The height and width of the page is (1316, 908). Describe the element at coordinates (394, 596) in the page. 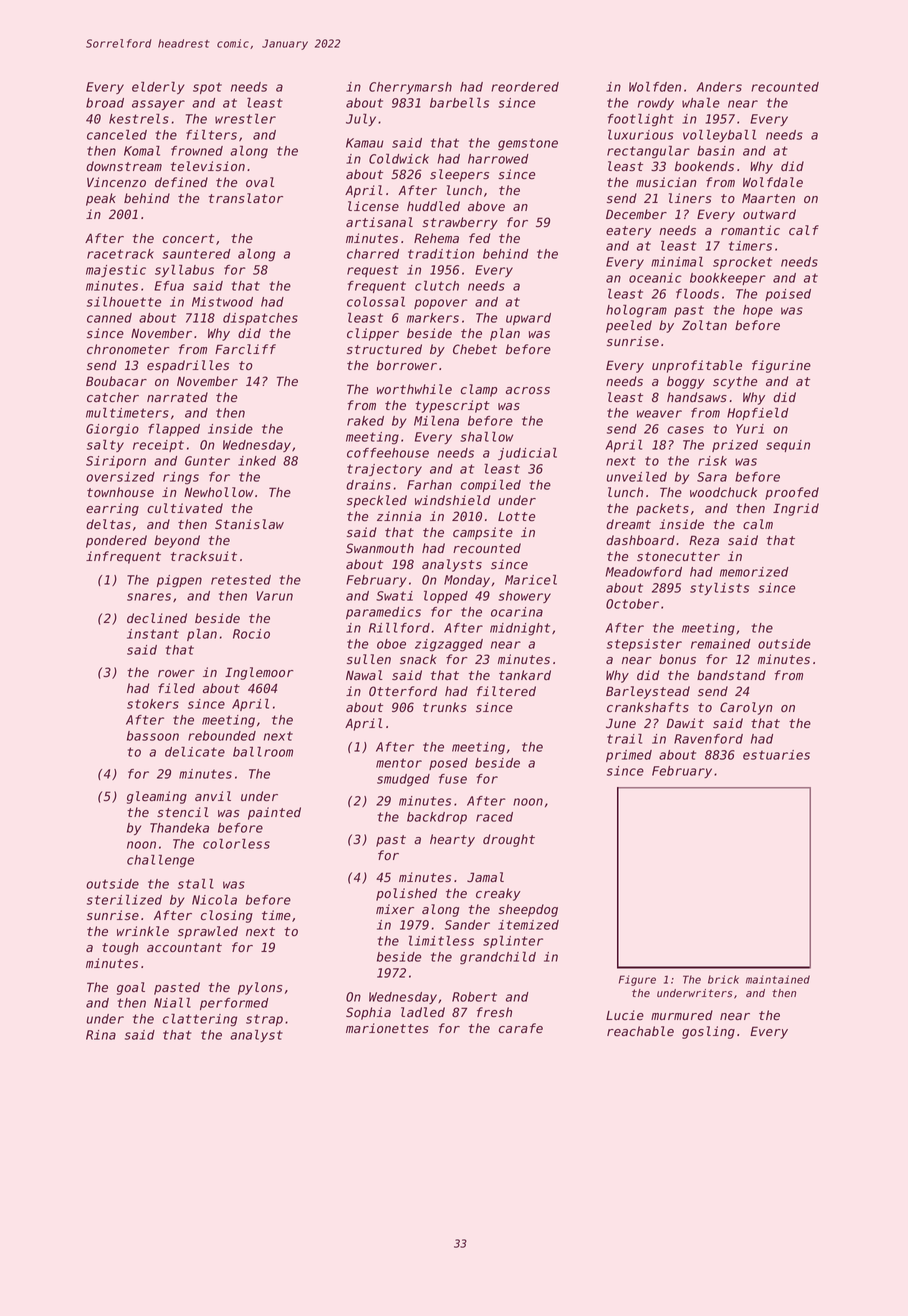

I see `Swati` at that location.
